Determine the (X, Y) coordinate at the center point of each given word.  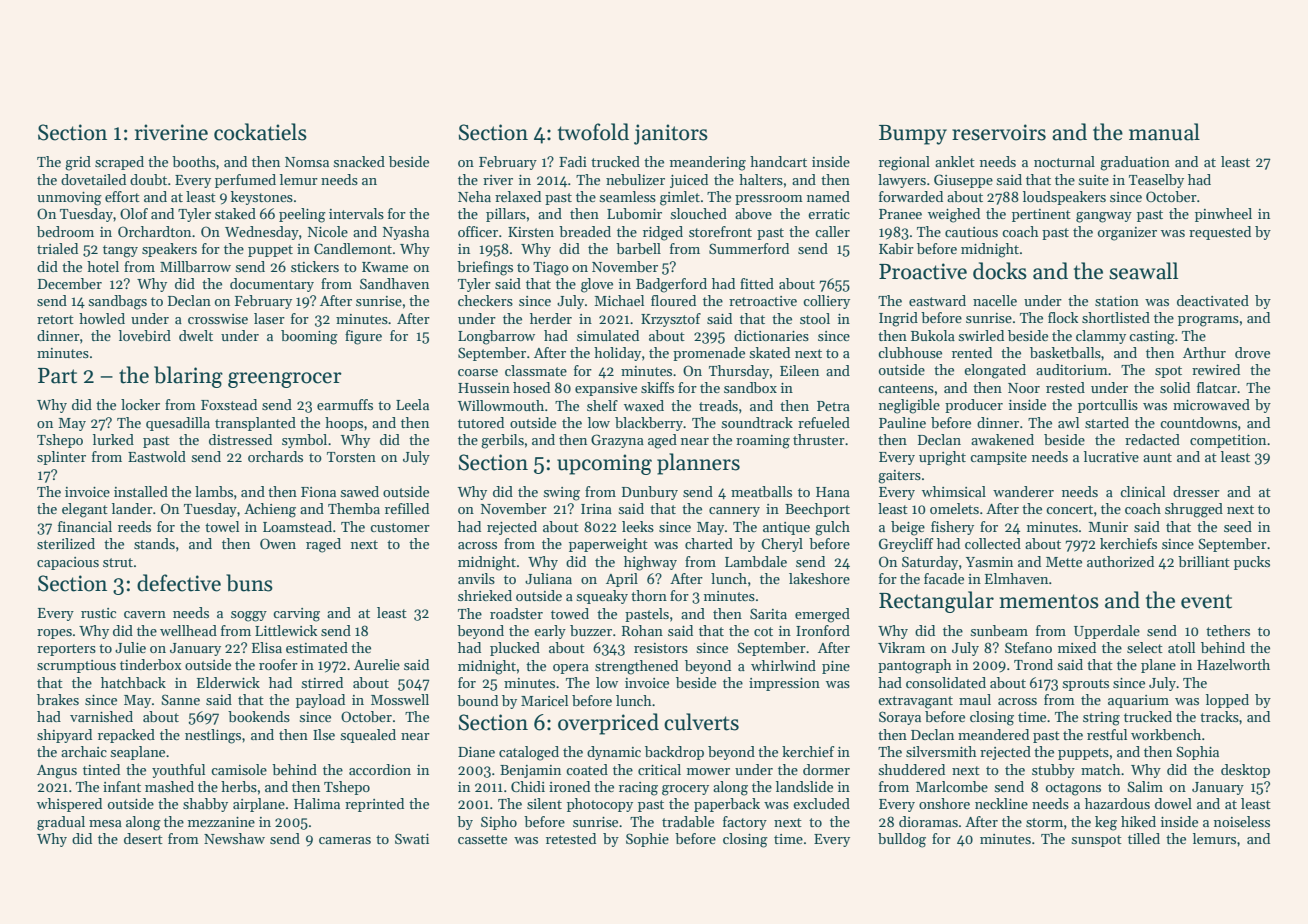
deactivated (1213, 300)
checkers (485, 300)
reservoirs (999, 132)
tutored (481, 422)
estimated (317, 647)
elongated (995, 371)
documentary (272, 285)
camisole (239, 769)
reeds (134, 526)
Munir (1108, 527)
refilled (407, 508)
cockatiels (260, 132)
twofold (593, 132)
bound (477, 700)
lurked (113, 439)
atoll (1181, 647)
